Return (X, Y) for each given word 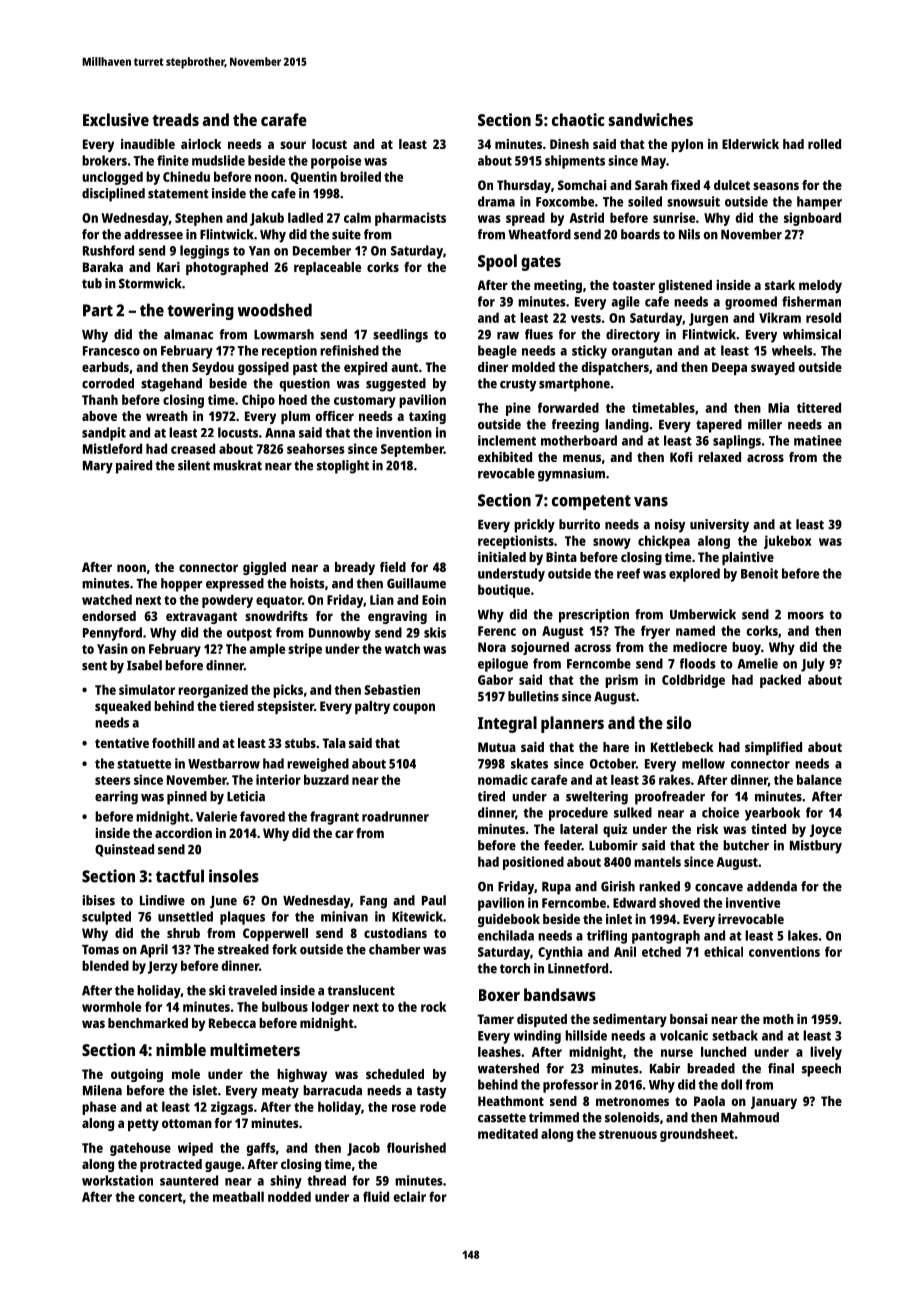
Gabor (495, 679)
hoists (307, 583)
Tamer (495, 1019)
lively (826, 1053)
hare (616, 747)
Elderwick (750, 144)
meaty (280, 1092)
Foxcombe (565, 201)
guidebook (509, 920)
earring (116, 798)
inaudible (148, 144)
